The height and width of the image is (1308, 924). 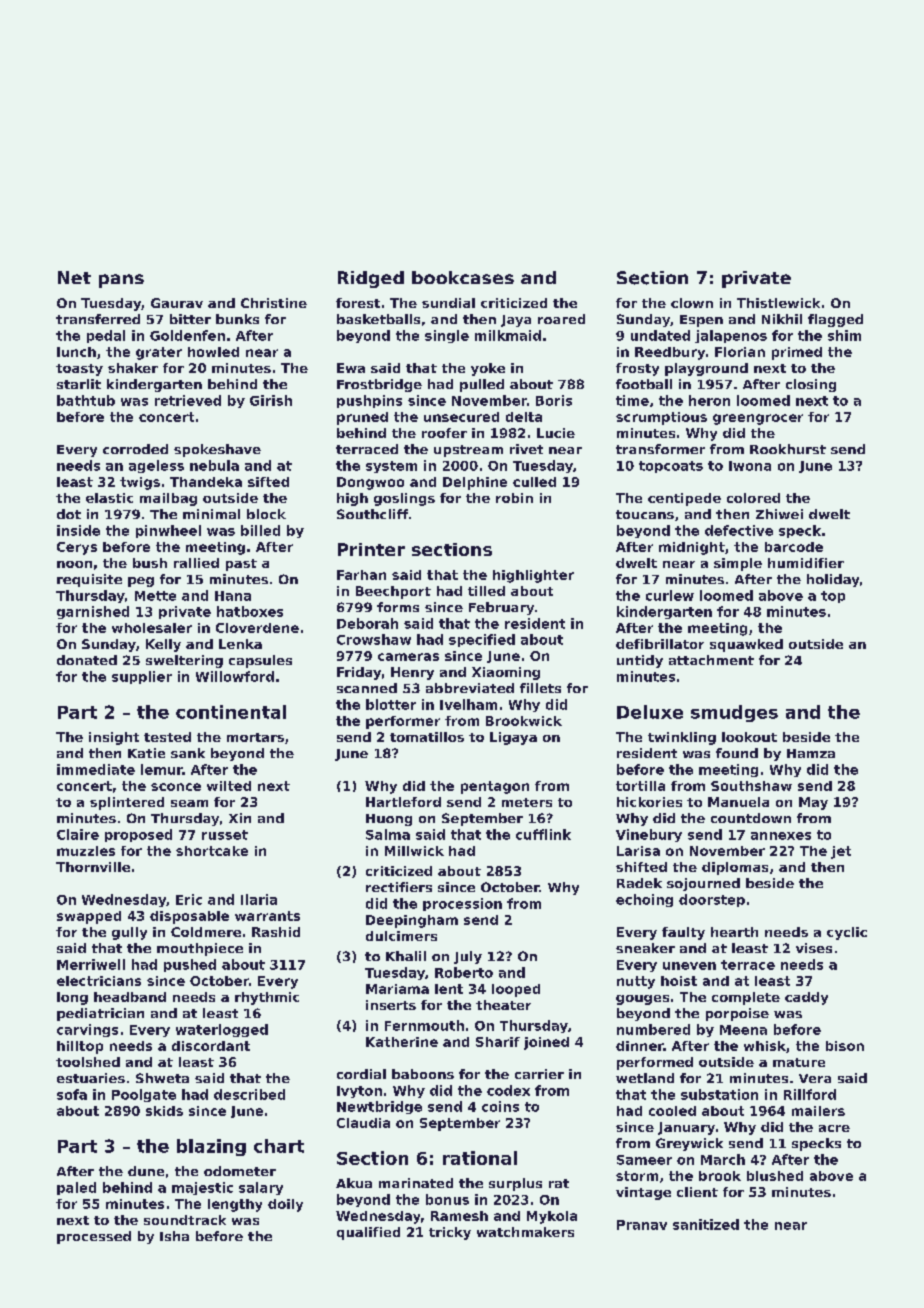 What do you see at coordinates (86, 851) in the image?
I see `muzzles` at bounding box center [86, 851].
